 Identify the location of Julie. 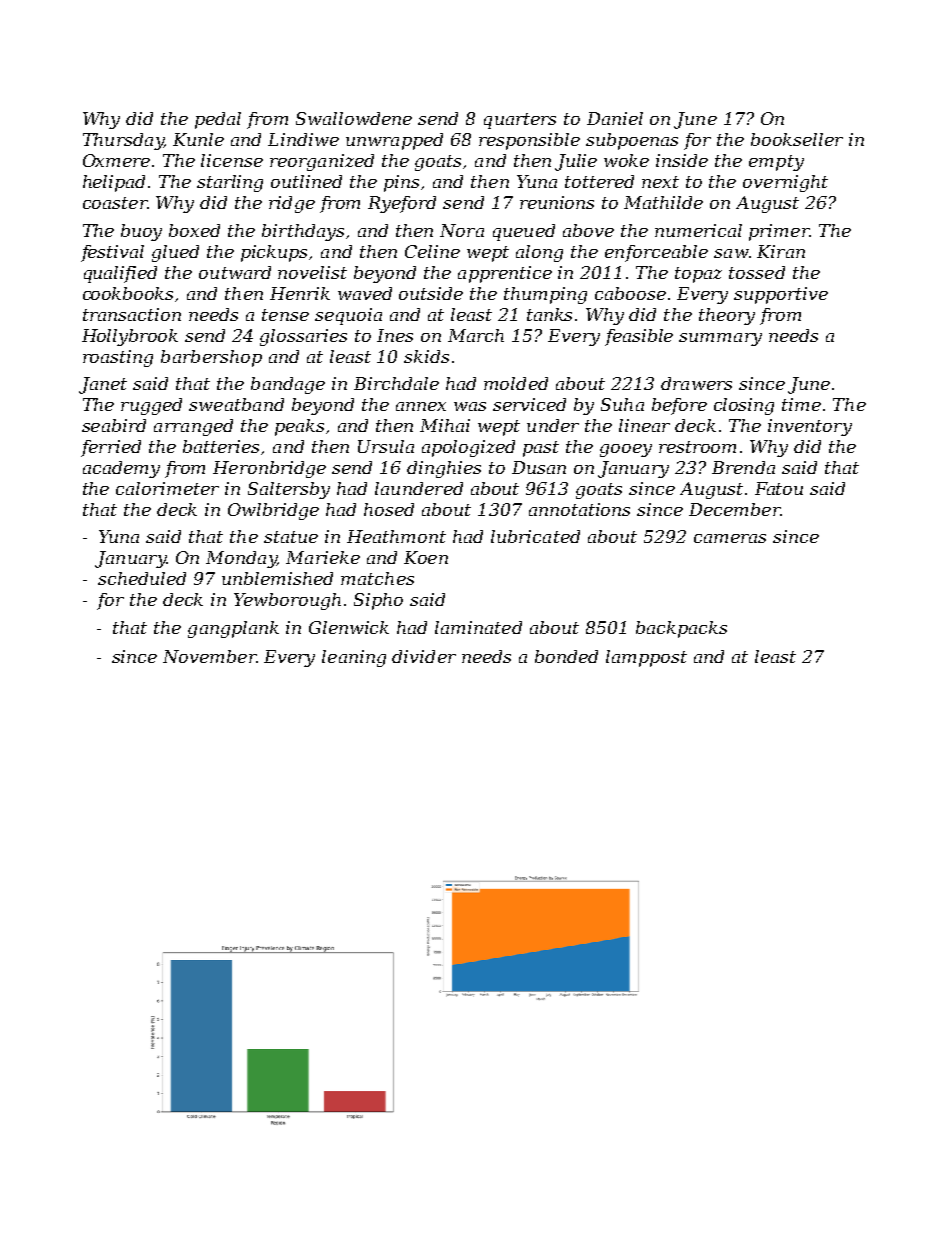
(576, 162).
